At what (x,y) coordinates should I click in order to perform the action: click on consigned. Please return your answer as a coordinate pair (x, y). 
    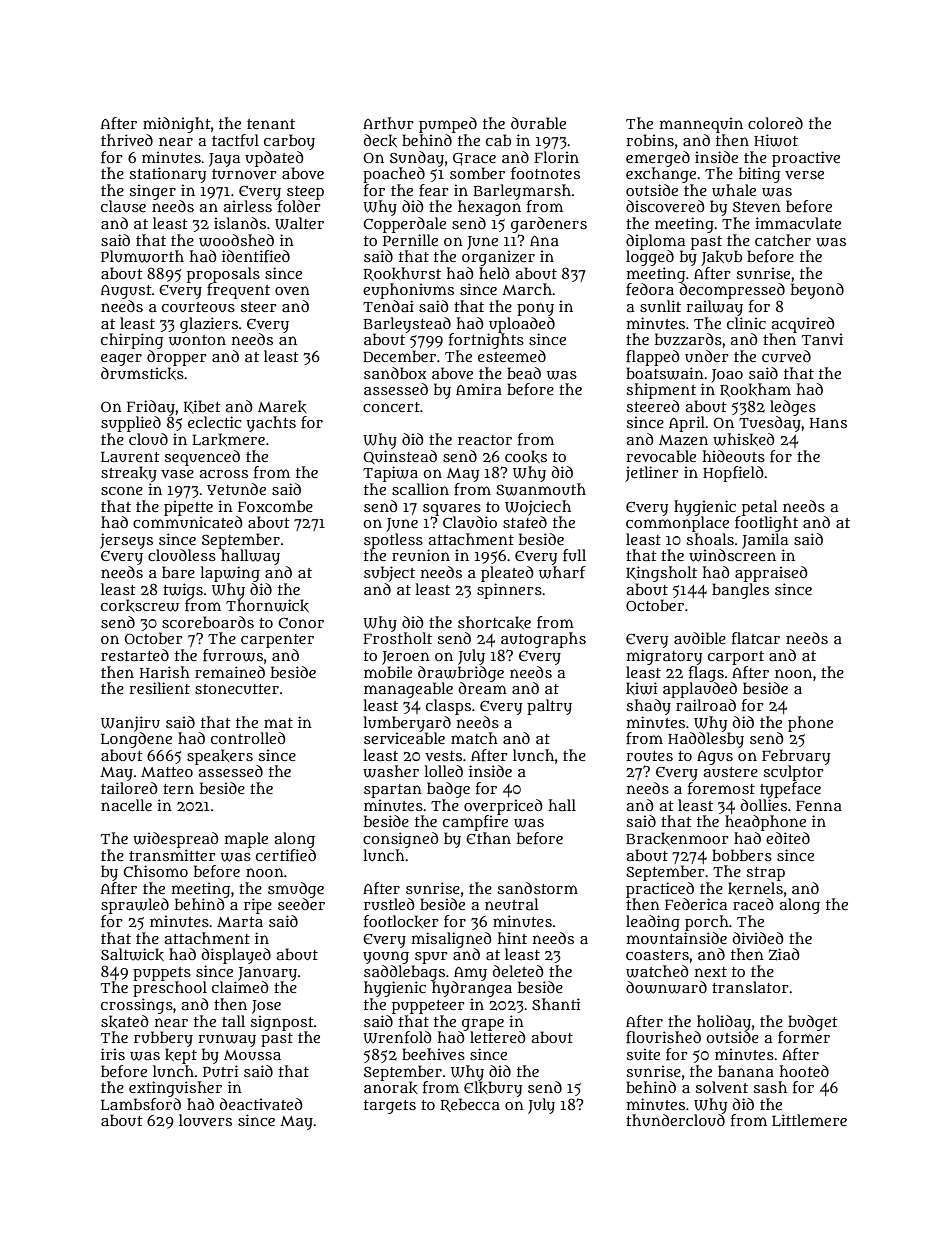
    Looking at the image, I should click on (401, 840).
